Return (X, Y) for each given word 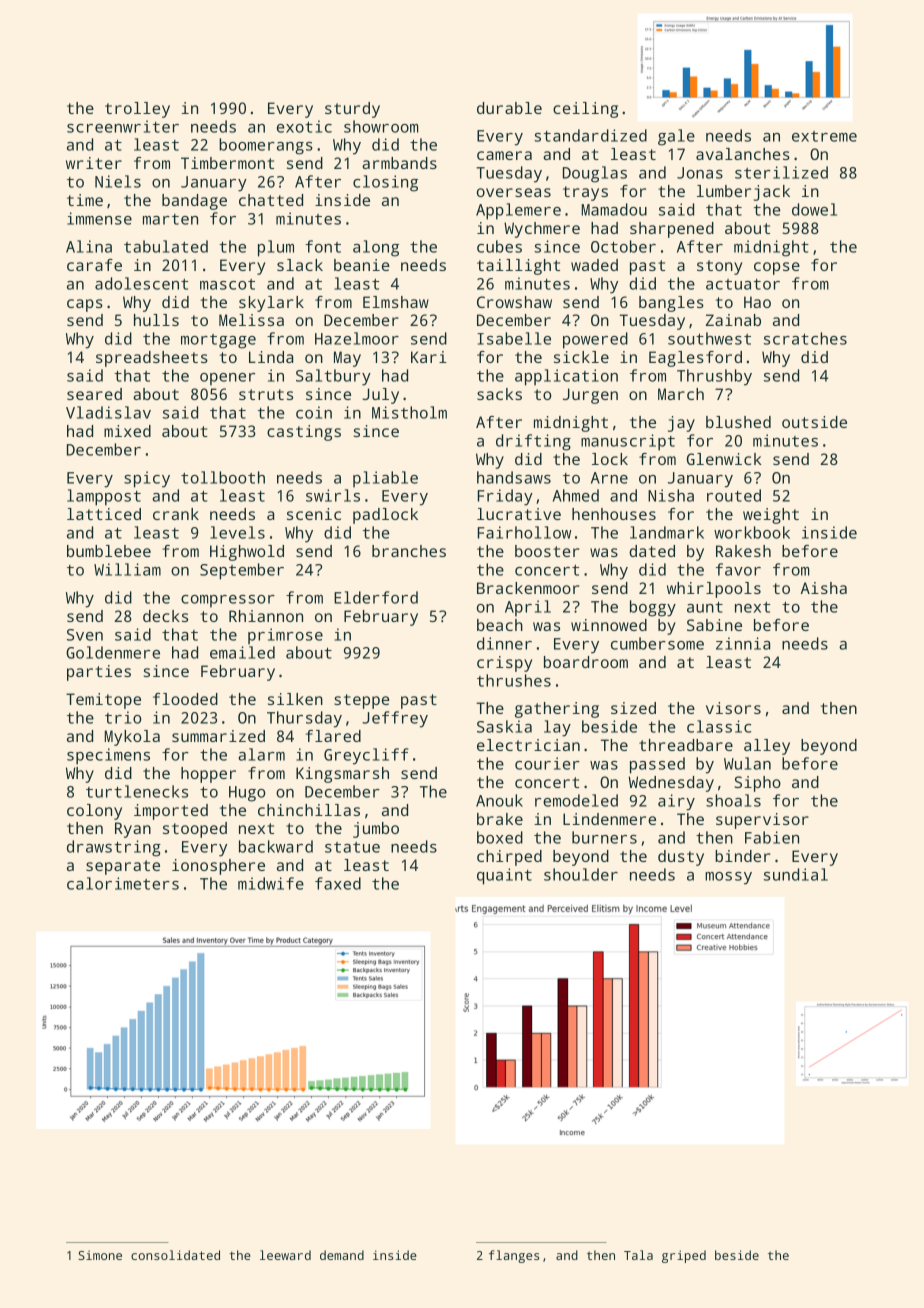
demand (342, 1255)
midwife (271, 883)
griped (684, 1256)
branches (409, 551)
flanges (514, 1256)
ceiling (585, 110)
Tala (638, 1255)
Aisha (824, 588)
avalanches (743, 154)
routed (734, 495)
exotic (304, 126)
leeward (285, 1255)
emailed (242, 652)
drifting (533, 442)
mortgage (218, 341)
